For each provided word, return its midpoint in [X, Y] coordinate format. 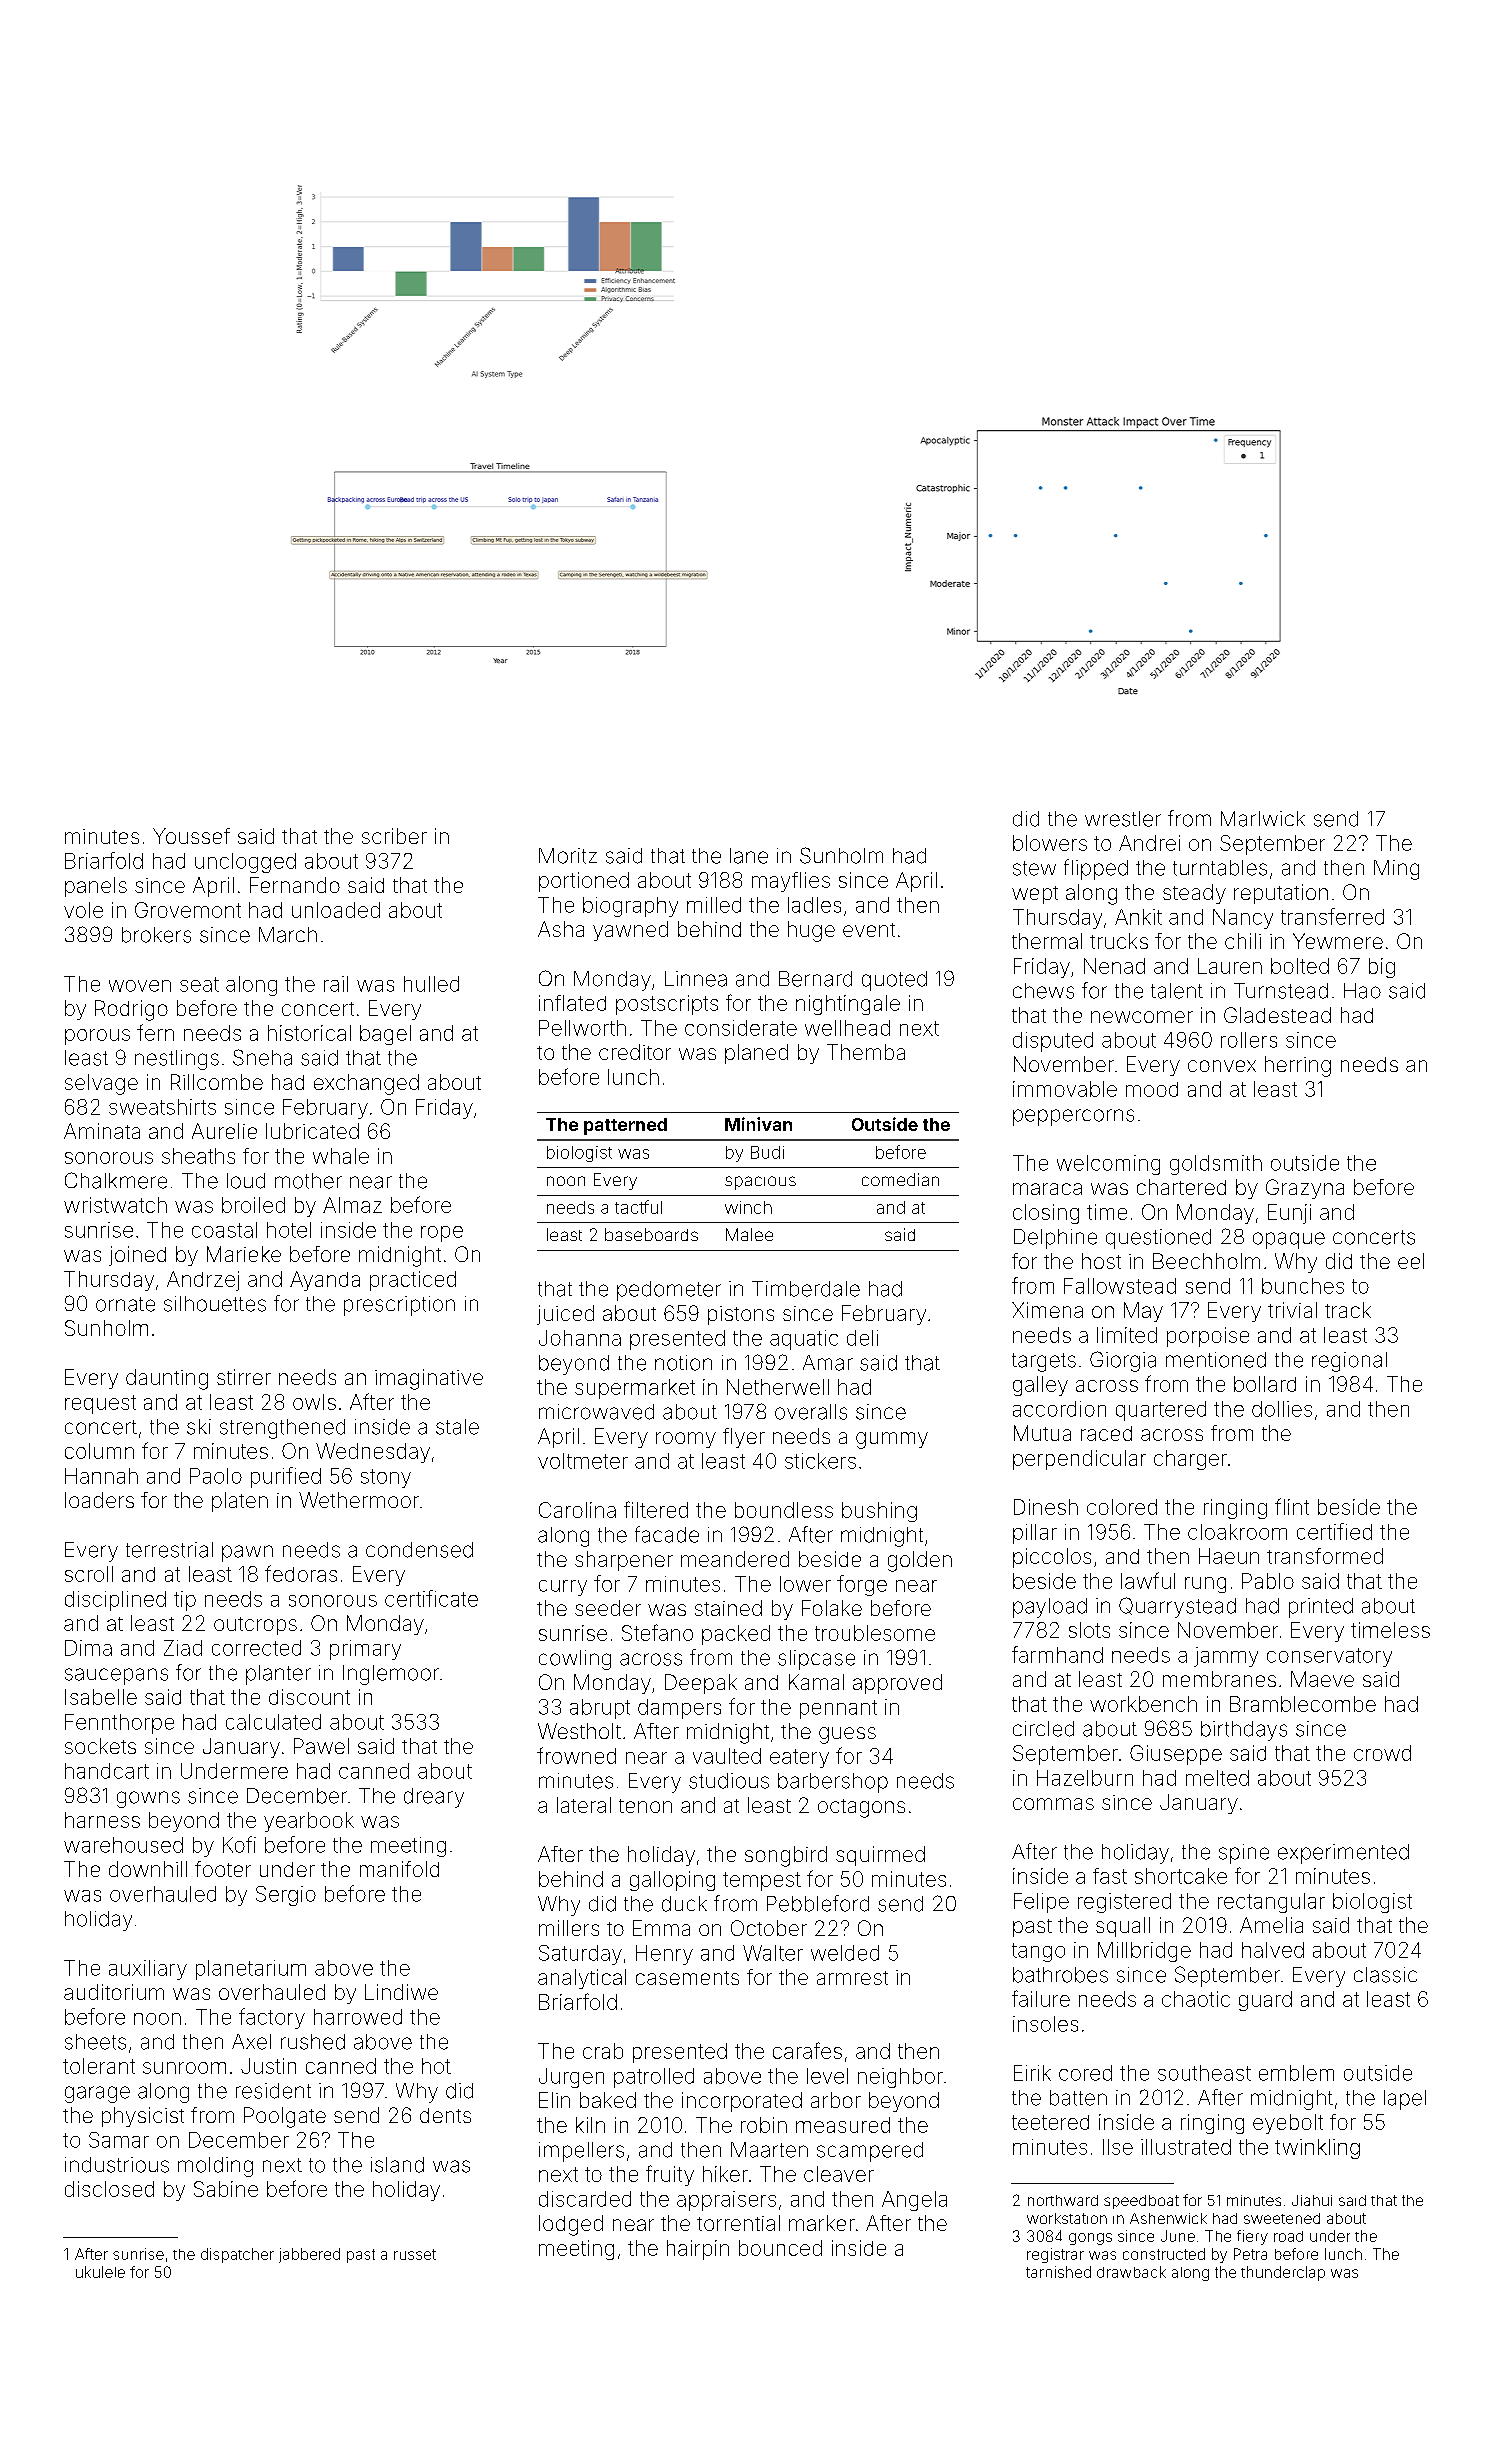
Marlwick [1263, 819]
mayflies [791, 882]
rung [1205, 1585]
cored [1085, 2073]
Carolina [577, 1510]
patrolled [654, 2078]
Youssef [191, 836]
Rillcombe [217, 1082]
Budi [767, 1152]
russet [415, 2254]
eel [1411, 1261]
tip [185, 1601]
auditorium [114, 1992]
